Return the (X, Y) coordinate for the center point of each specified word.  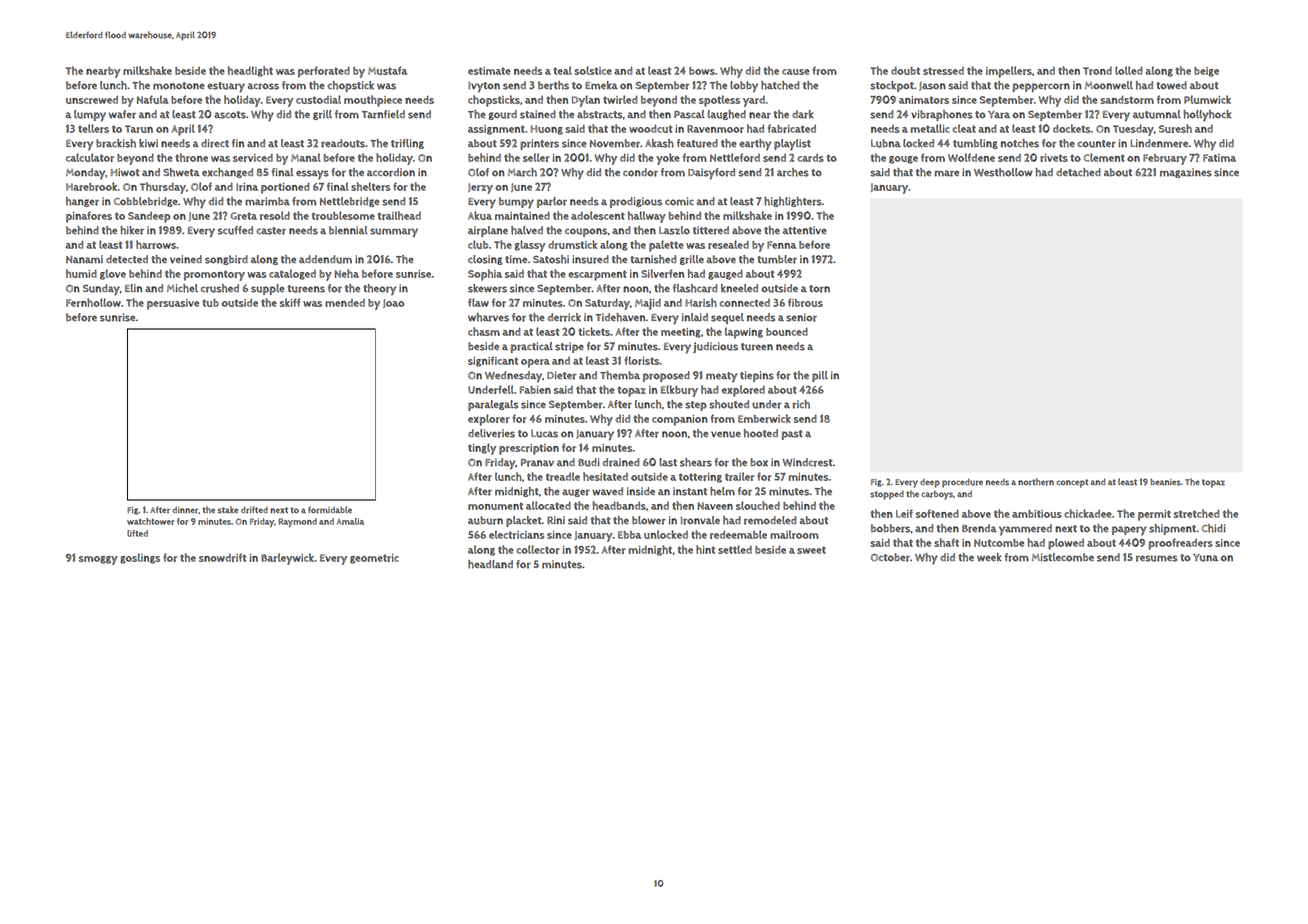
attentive (805, 230)
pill (820, 376)
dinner (185, 510)
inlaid (695, 317)
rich (801, 404)
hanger (82, 202)
